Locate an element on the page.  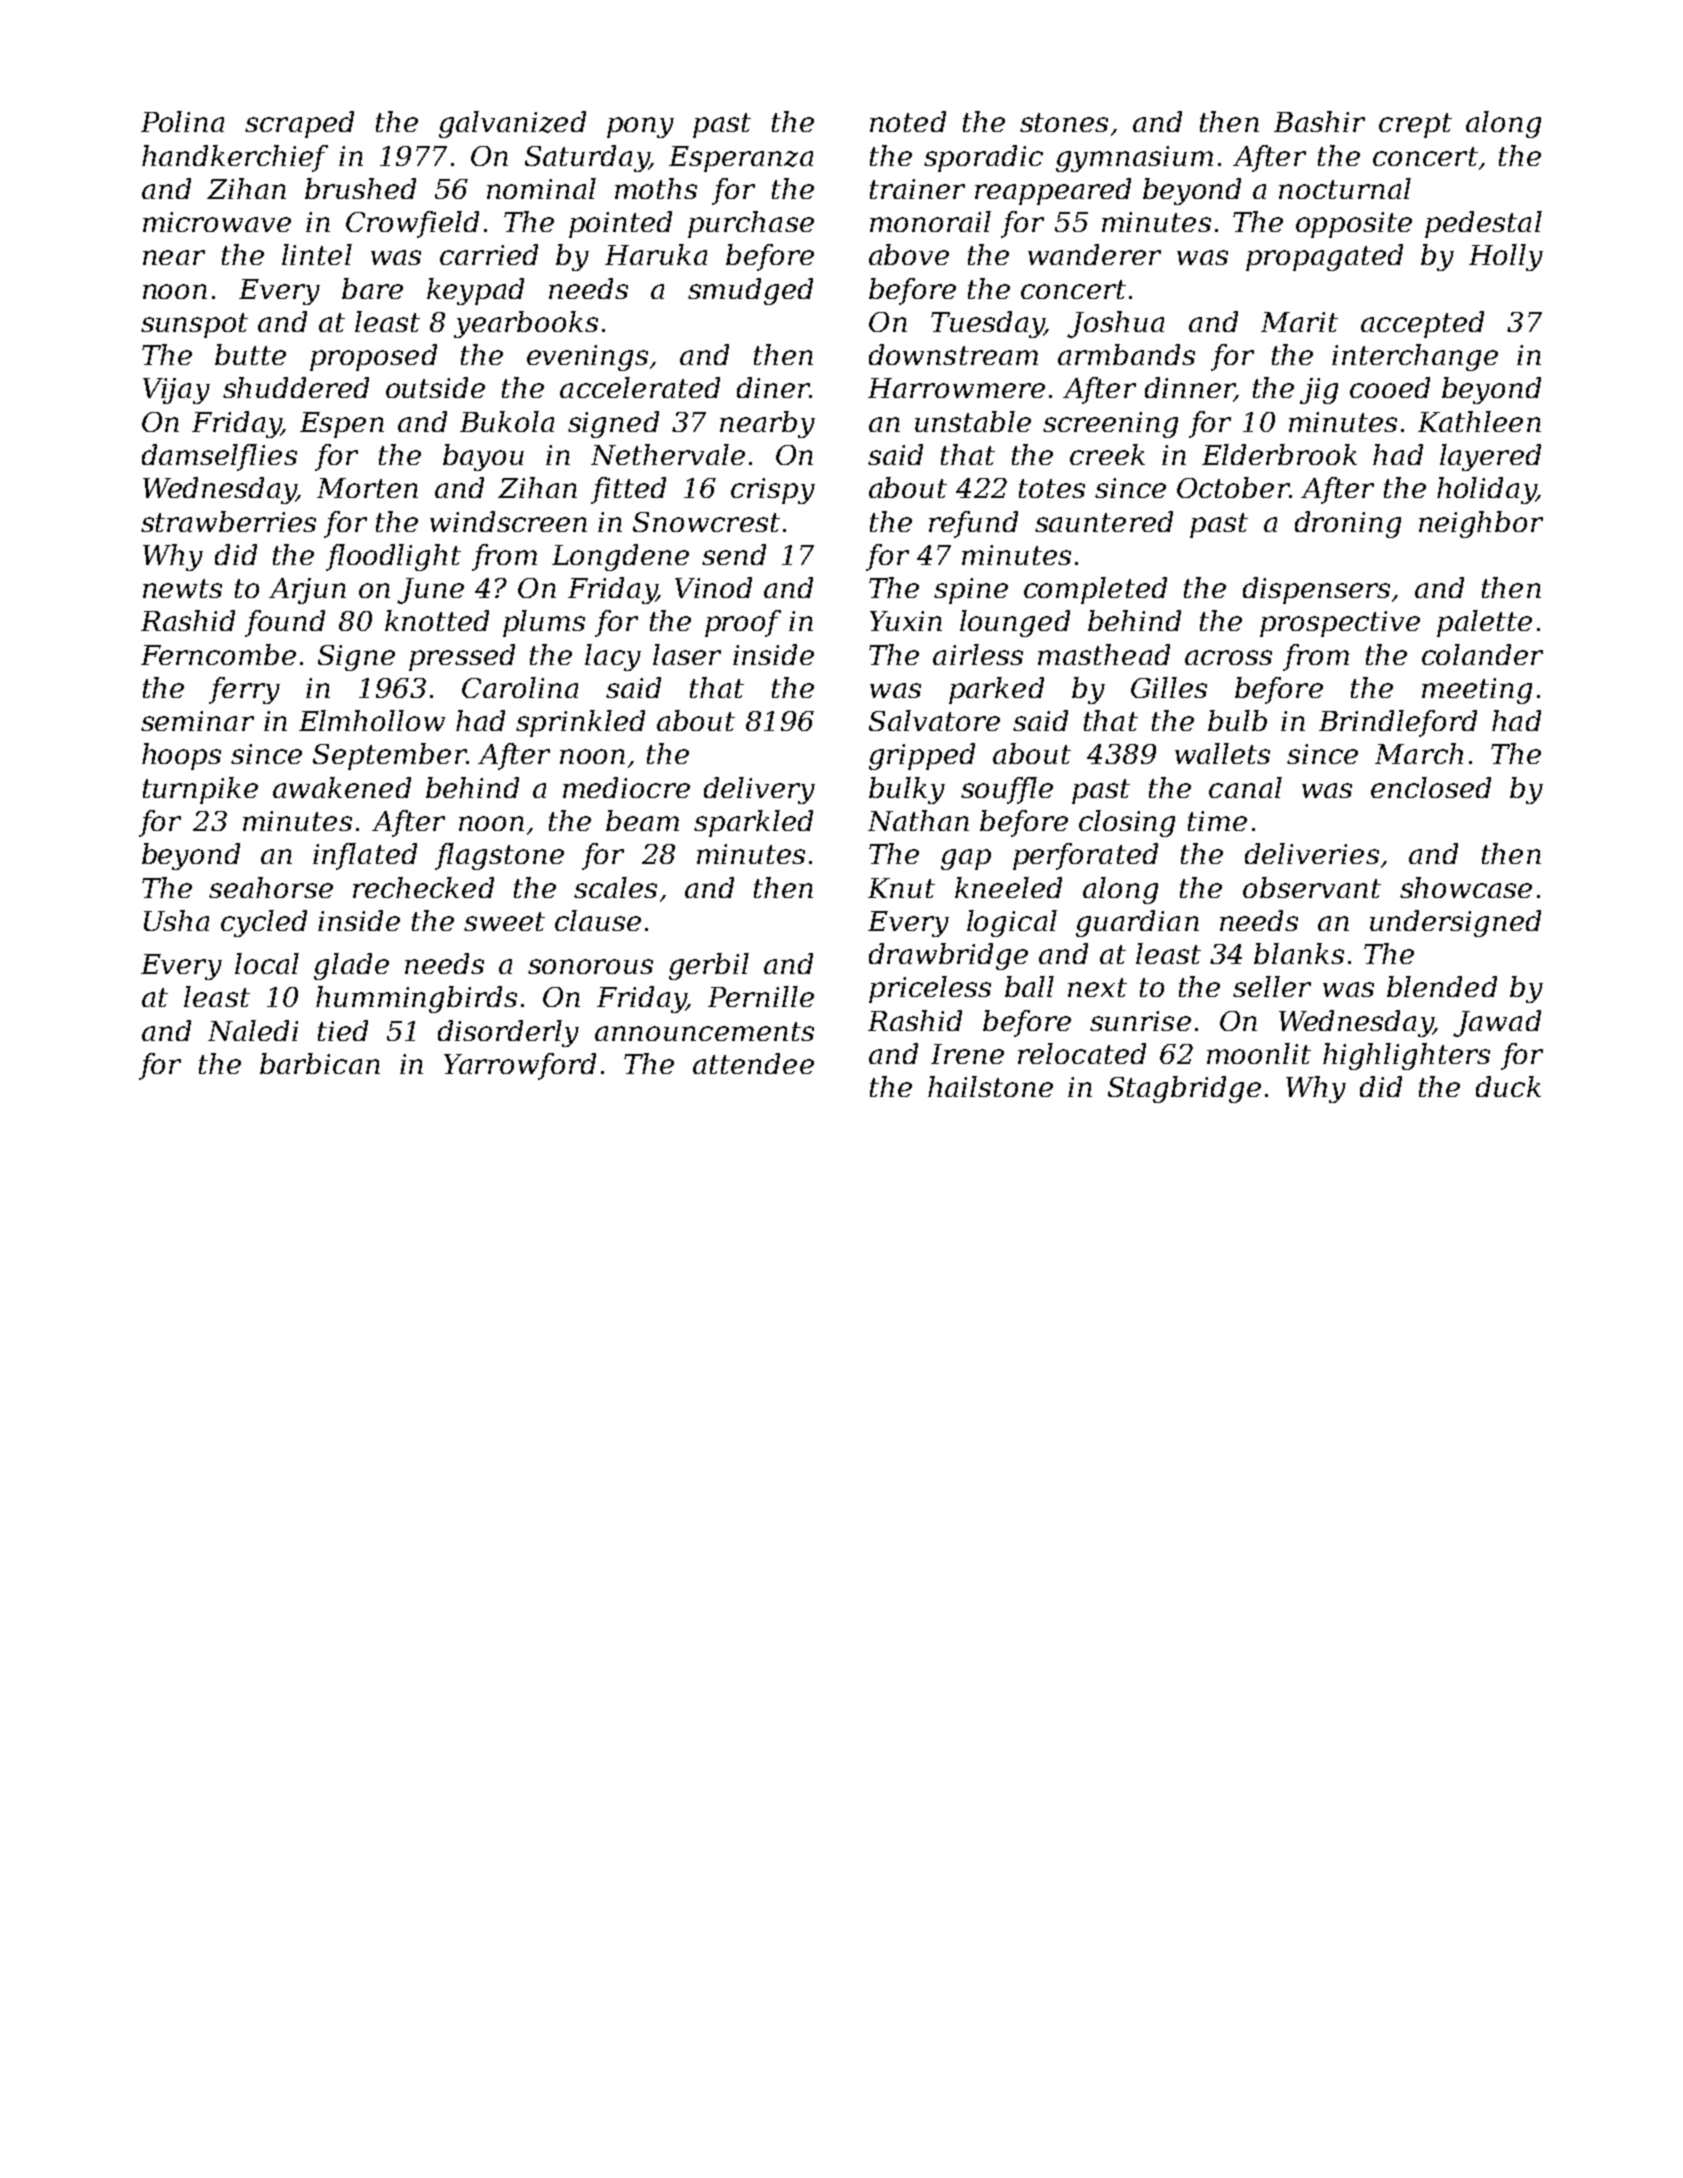
enclosed is located at coordinates (1431, 787).
